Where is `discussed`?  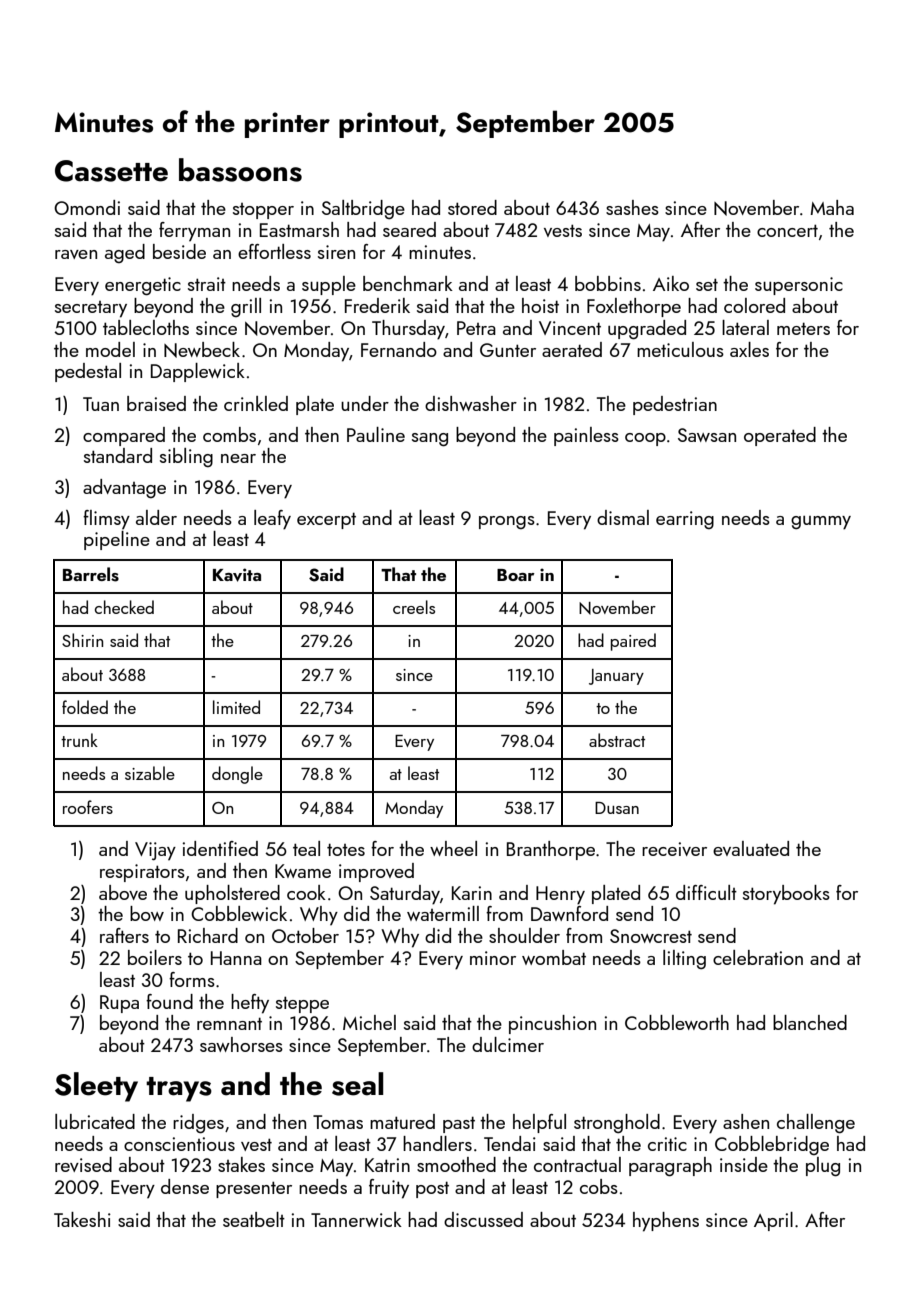 discussed is located at coordinates (483, 1219).
